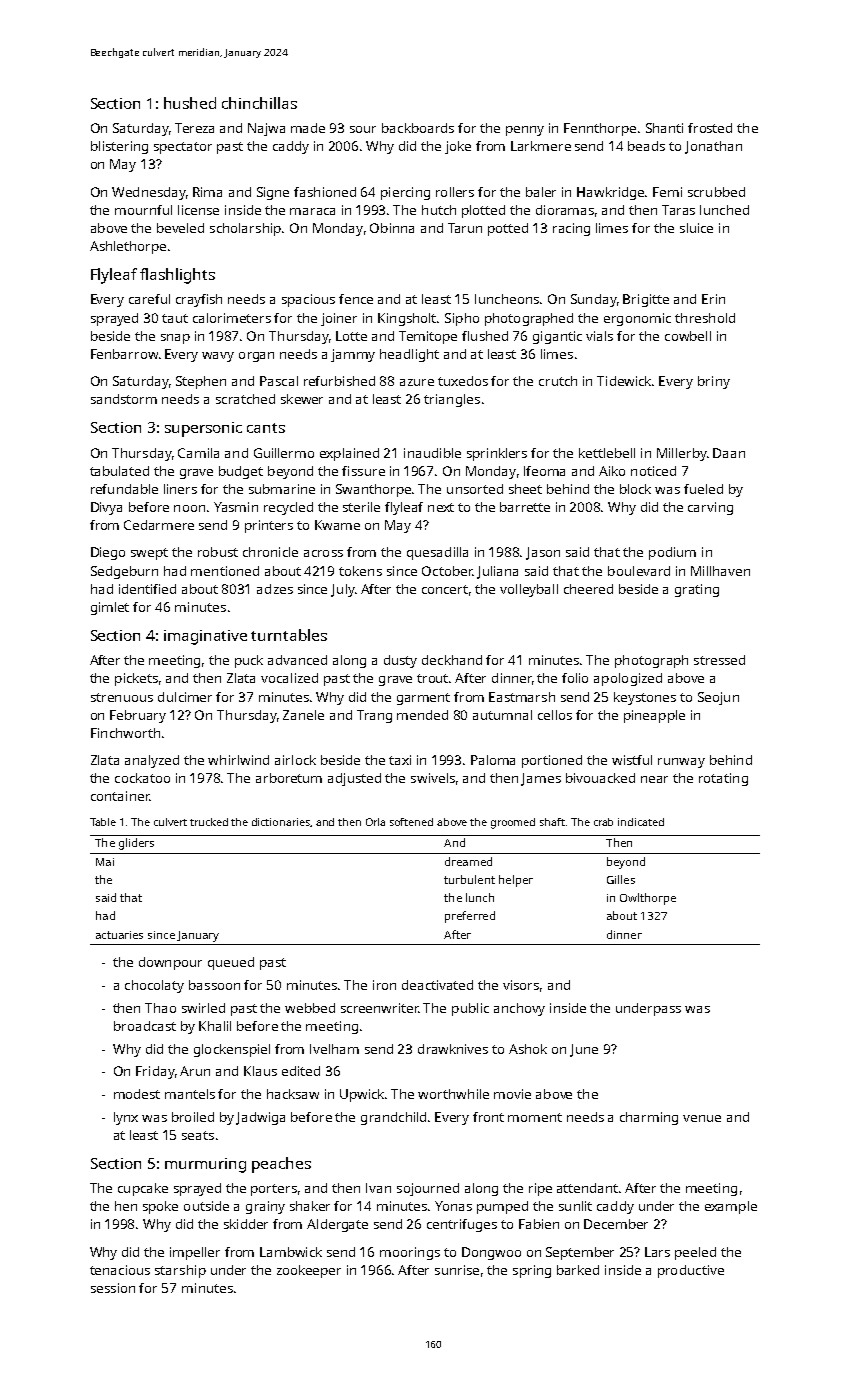 The height and width of the image is (1400, 849). What do you see at coordinates (392, 228) in the image?
I see `Obinna` at bounding box center [392, 228].
